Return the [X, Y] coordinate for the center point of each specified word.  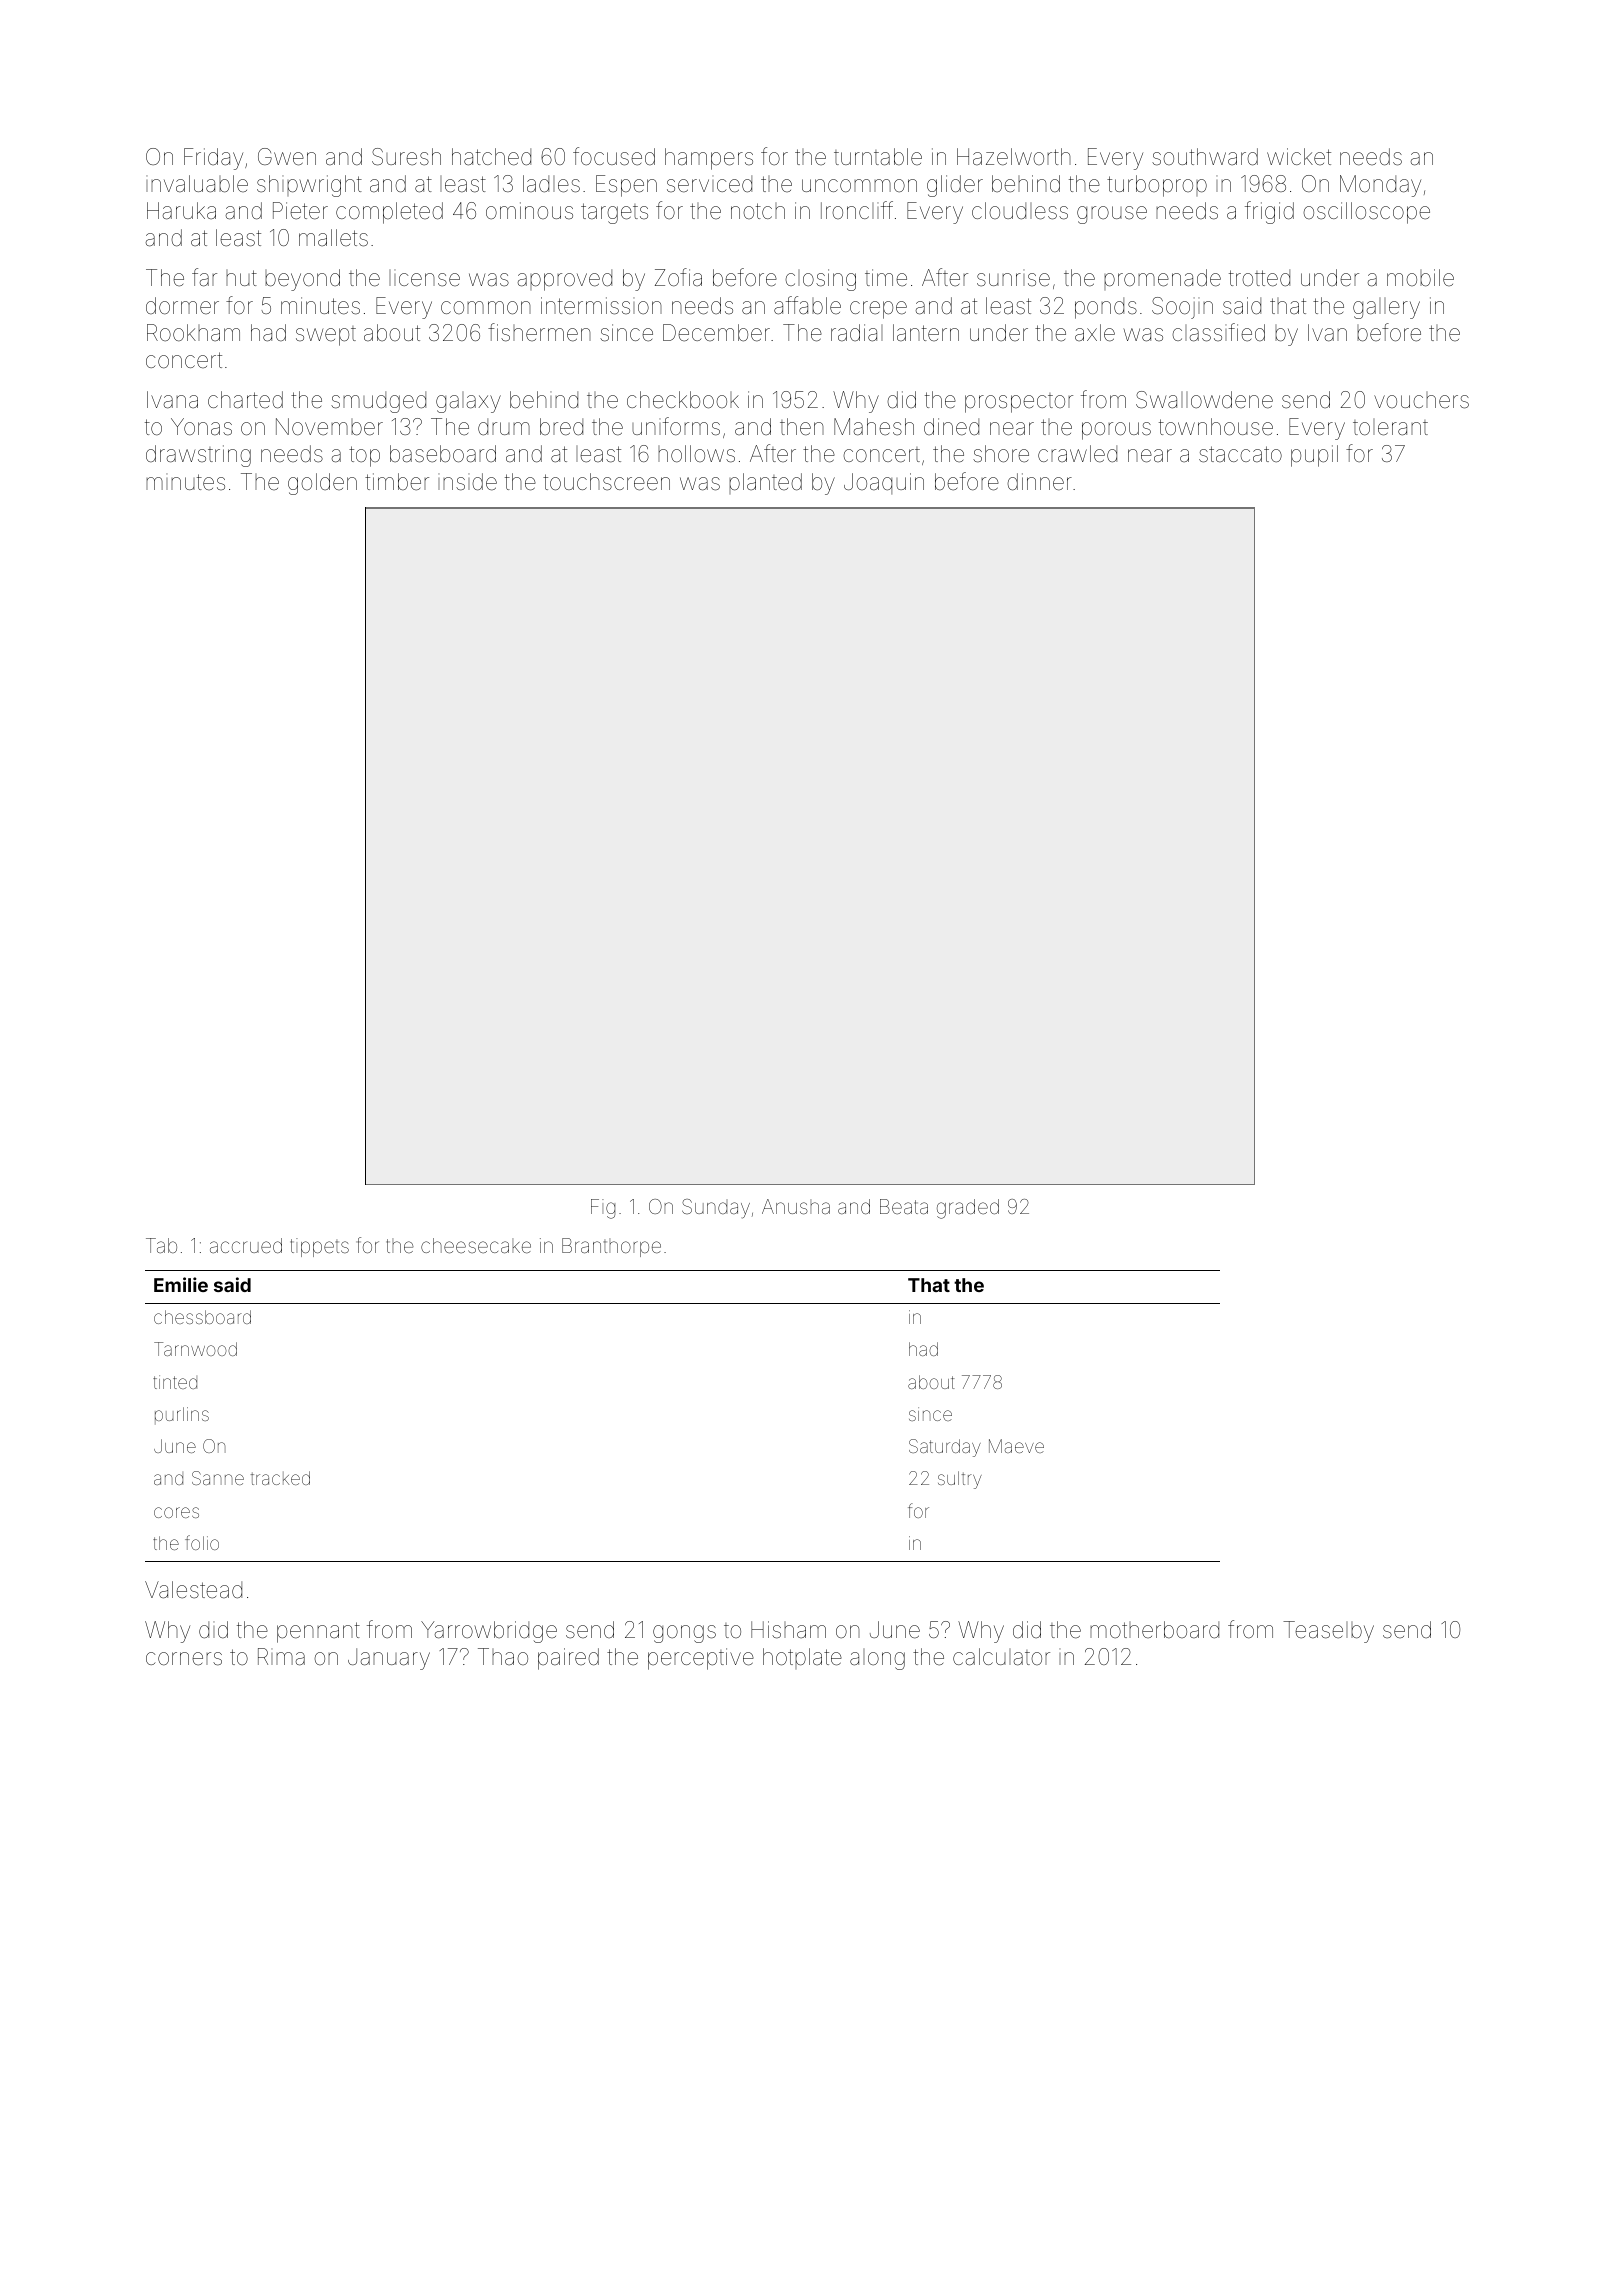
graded [968, 1209]
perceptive [701, 1659]
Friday [213, 159]
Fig [603, 1209]
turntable [878, 157]
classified [1218, 332]
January [389, 1659]
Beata [904, 1206]
